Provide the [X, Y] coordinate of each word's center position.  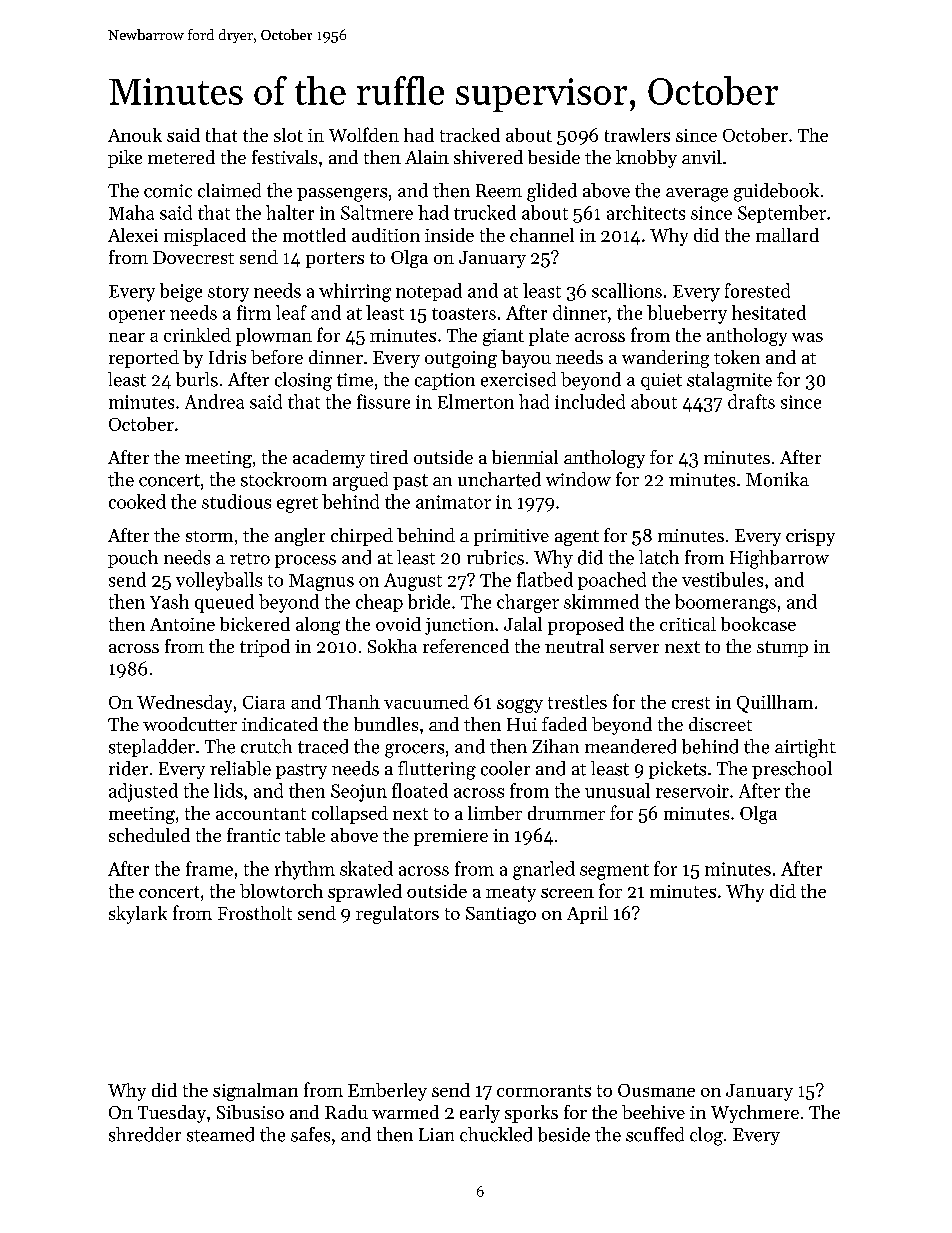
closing [303, 381]
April [587, 915]
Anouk [135, 135]
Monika [777, 479]
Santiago [501, 915]
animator [453, 502]
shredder [145, 1134]
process [305, 561]
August [413, 582]
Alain [427, 157]
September [782, 214]
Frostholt [255, 913]
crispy [810, 537]
